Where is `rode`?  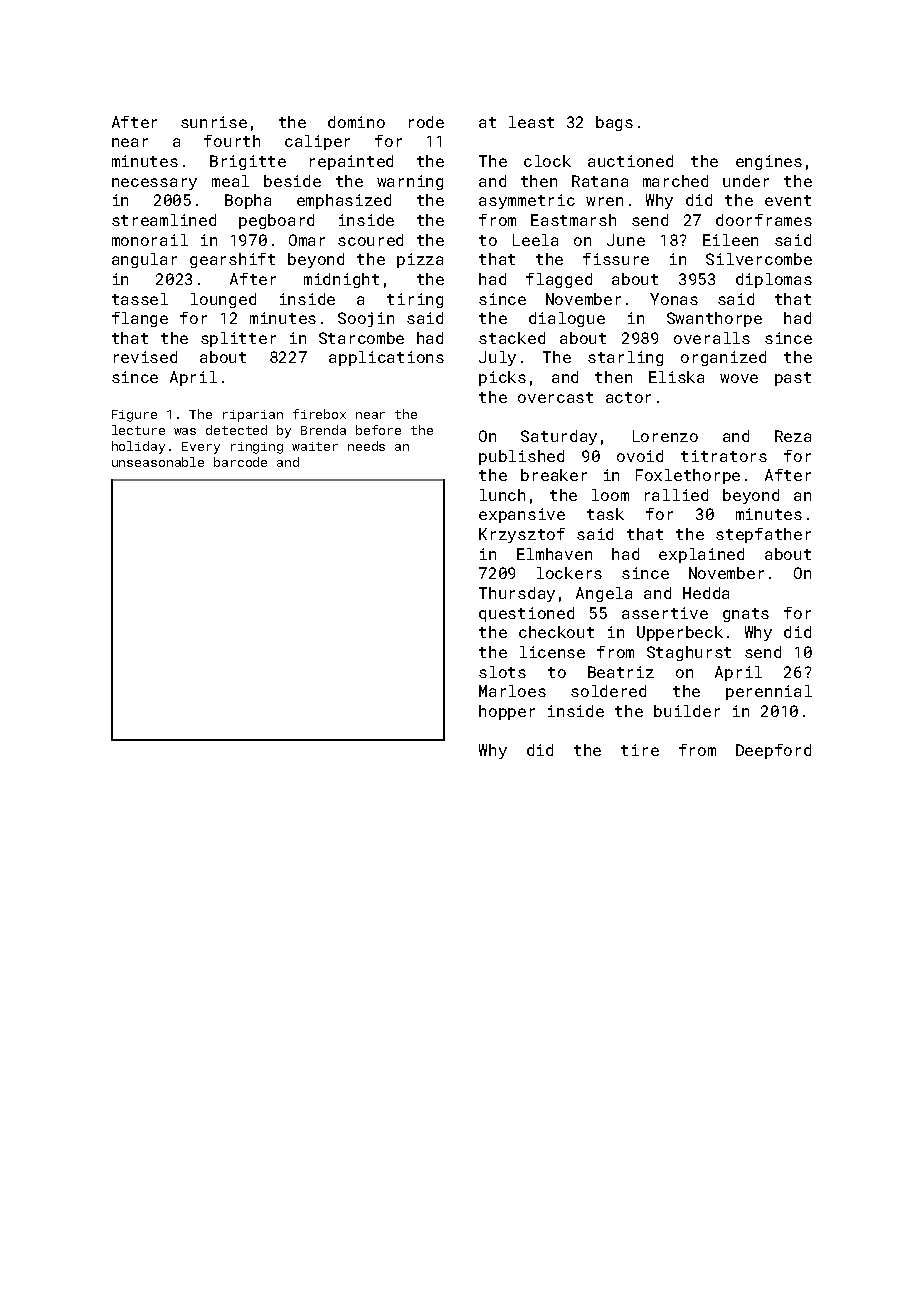
rode is located at coordinates (426, 122).
